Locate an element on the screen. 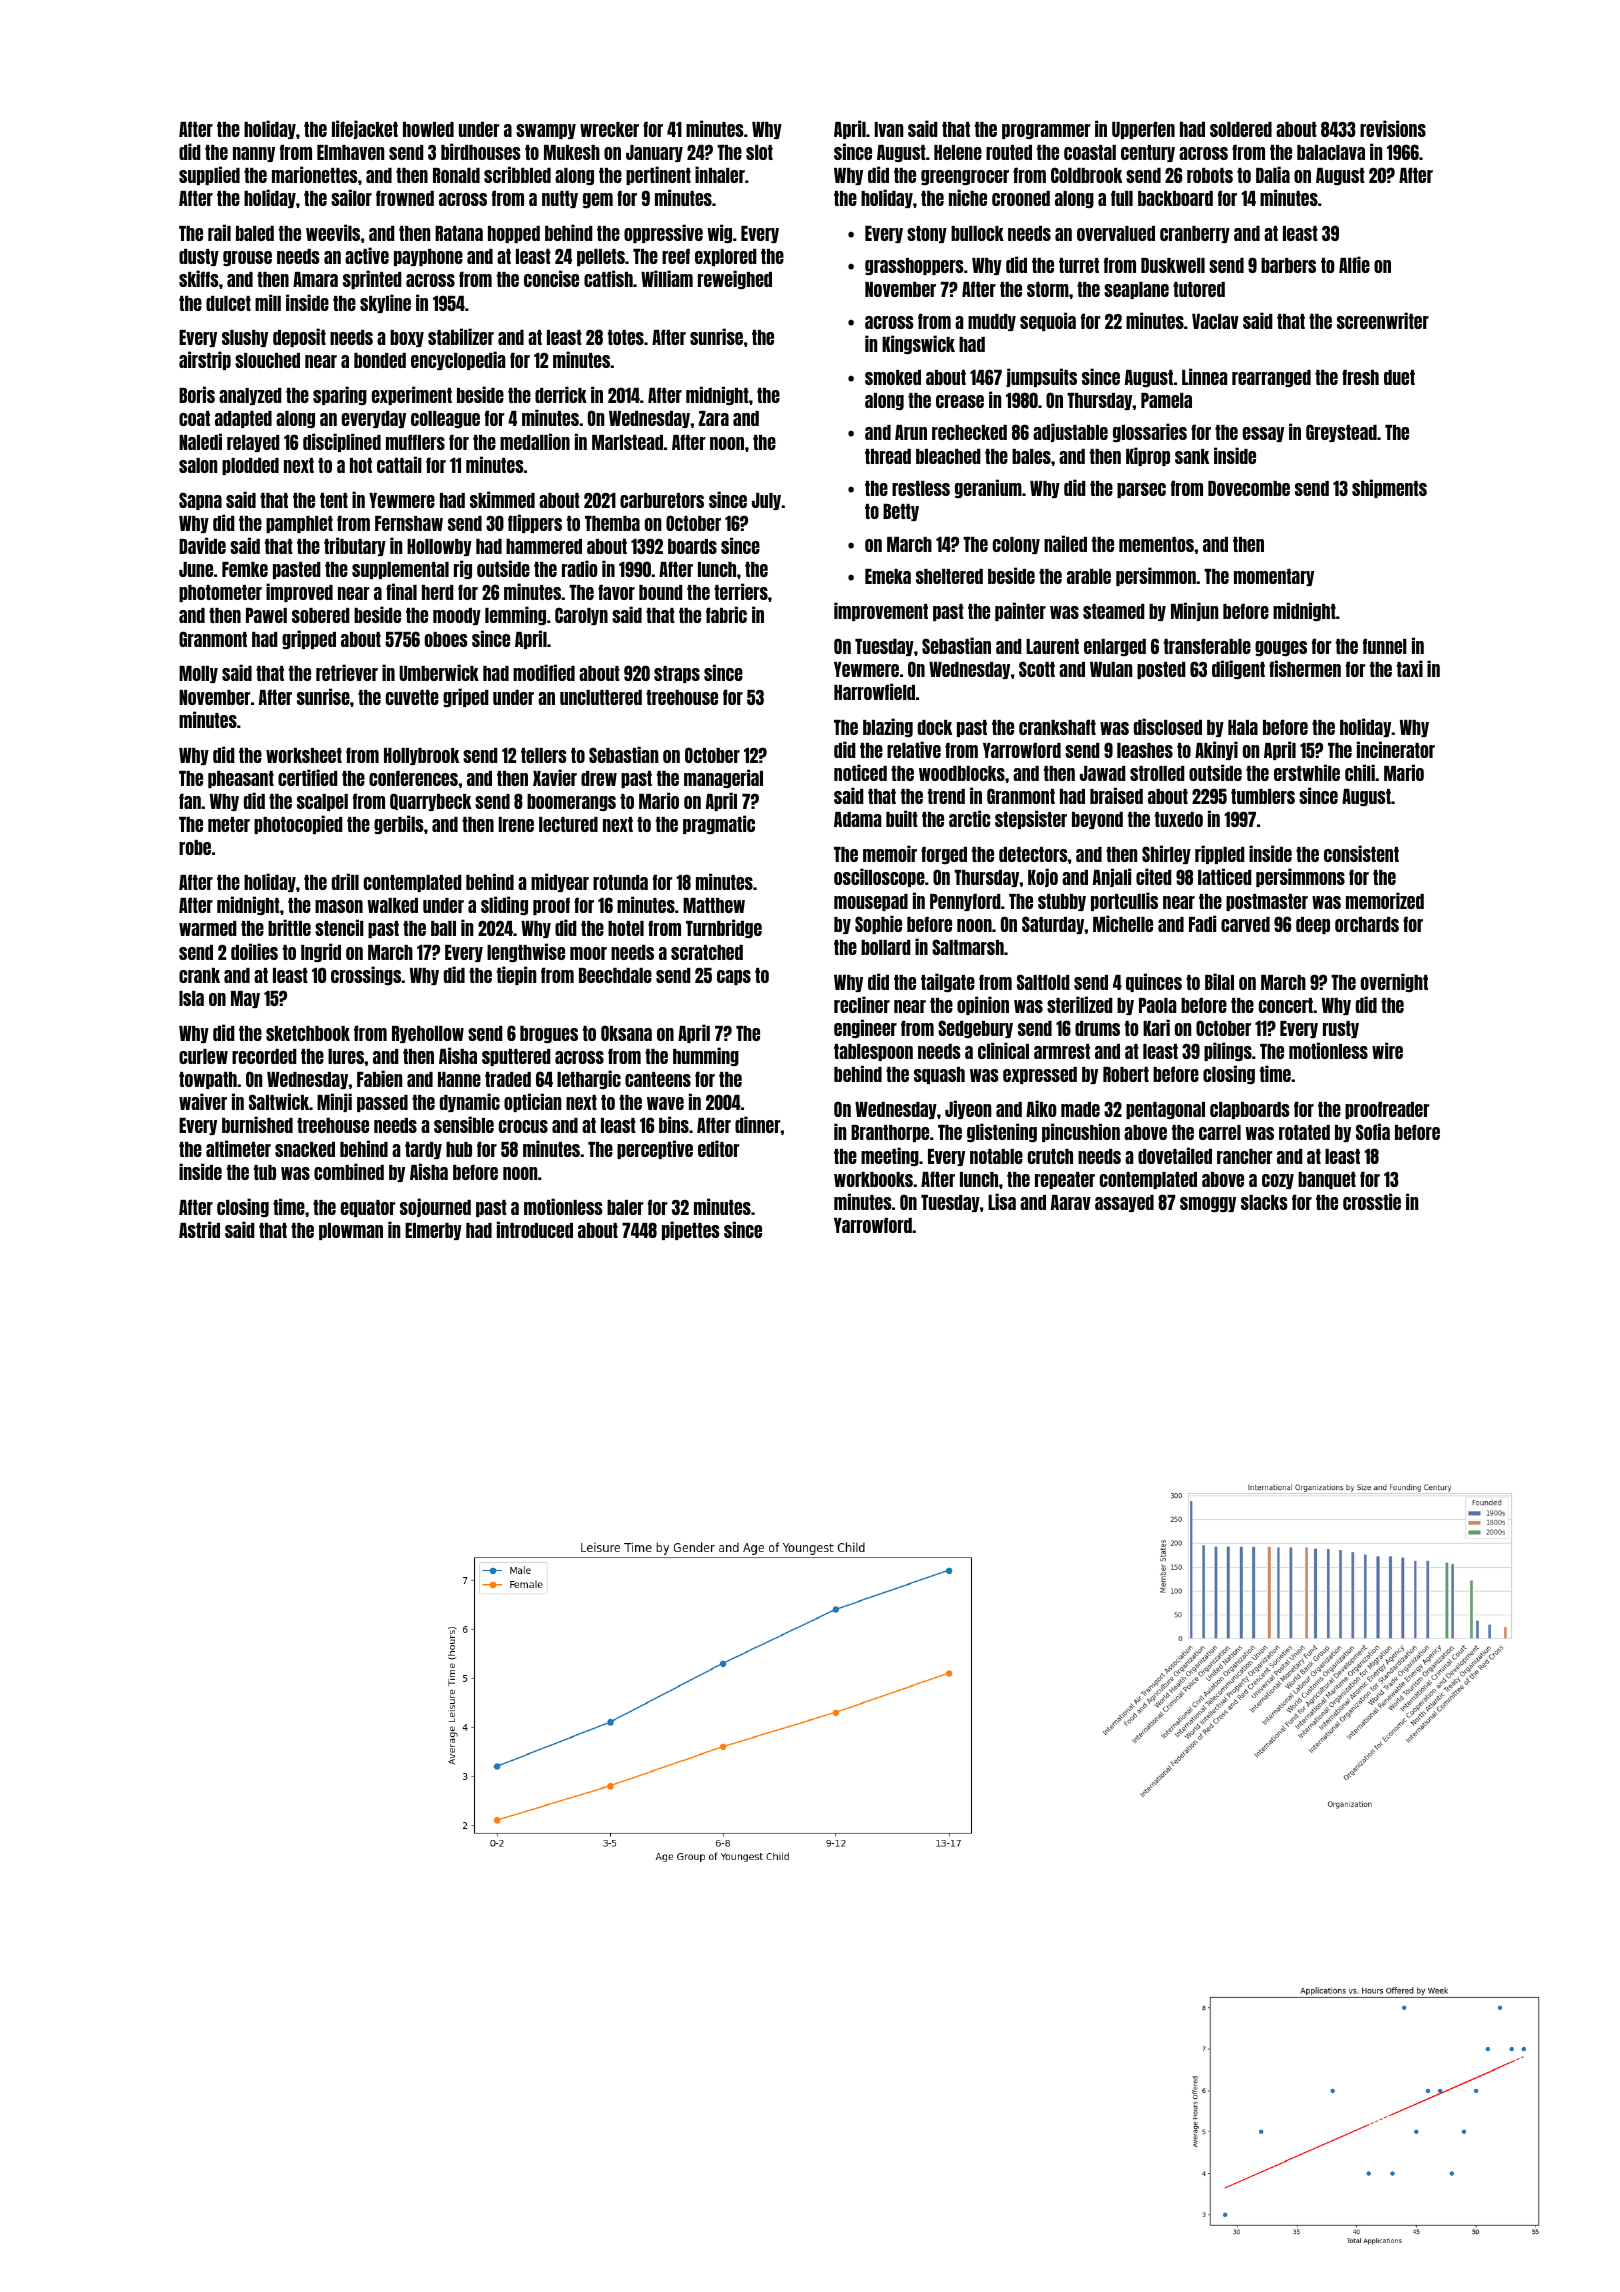  Turnbridge is located at coordinates (724, 928).
